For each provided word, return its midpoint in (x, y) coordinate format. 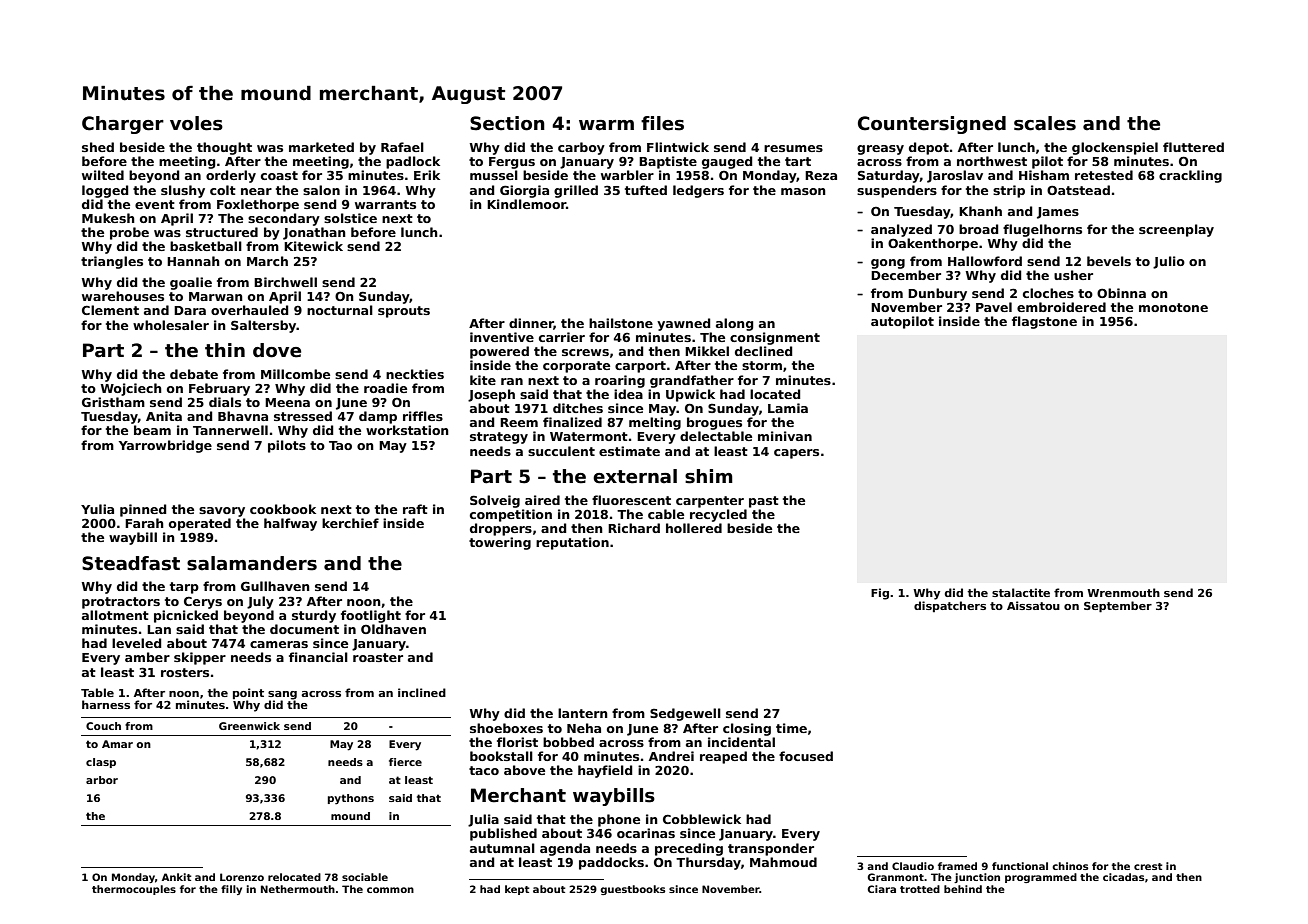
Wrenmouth (1123, 592)
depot (929, 148)
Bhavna (243, 416)
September (1118, 607)
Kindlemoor (526, 204)
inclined (422, 692)
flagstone (1044, 322)
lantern (583, 713)
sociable (365, 877)
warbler (627, 175)
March (267, 261)
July (260, 602)
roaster (378, 657)
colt (223, 190)
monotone (1173, 307)
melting (655, 423)
